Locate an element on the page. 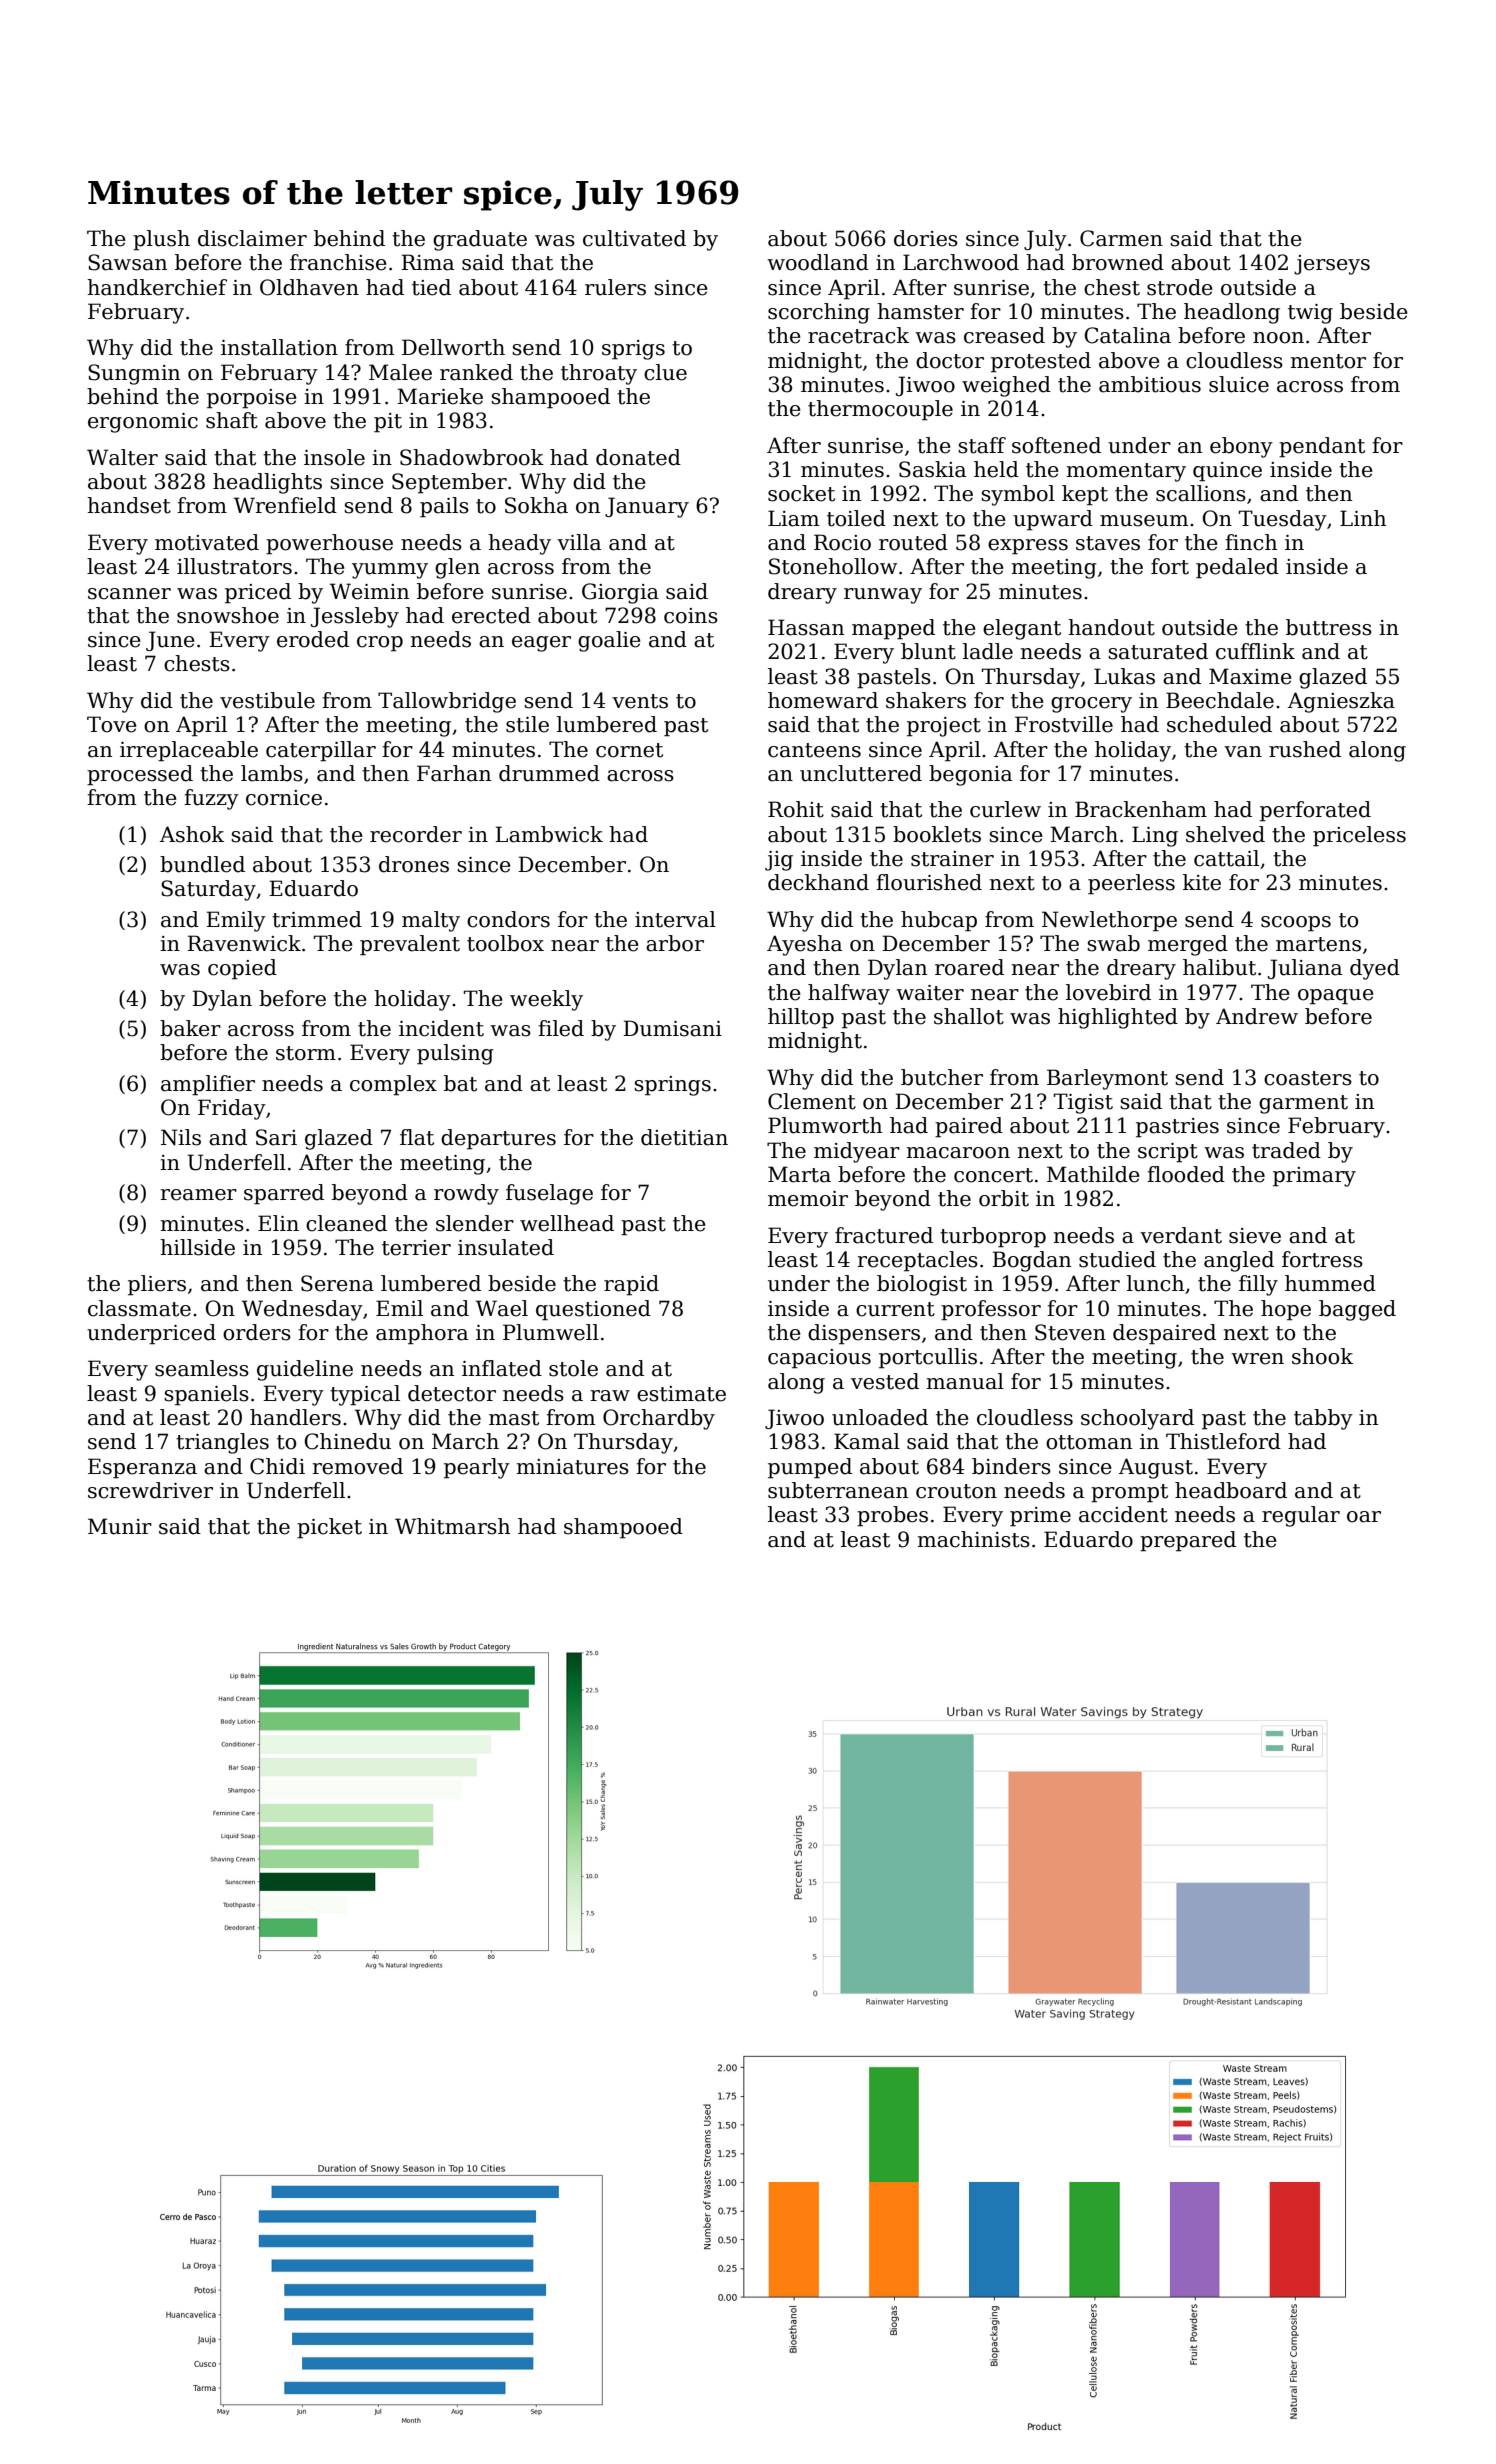 The width and height of the page is (1496, 2464). Kamal is located at coordinates (867, 1441).
